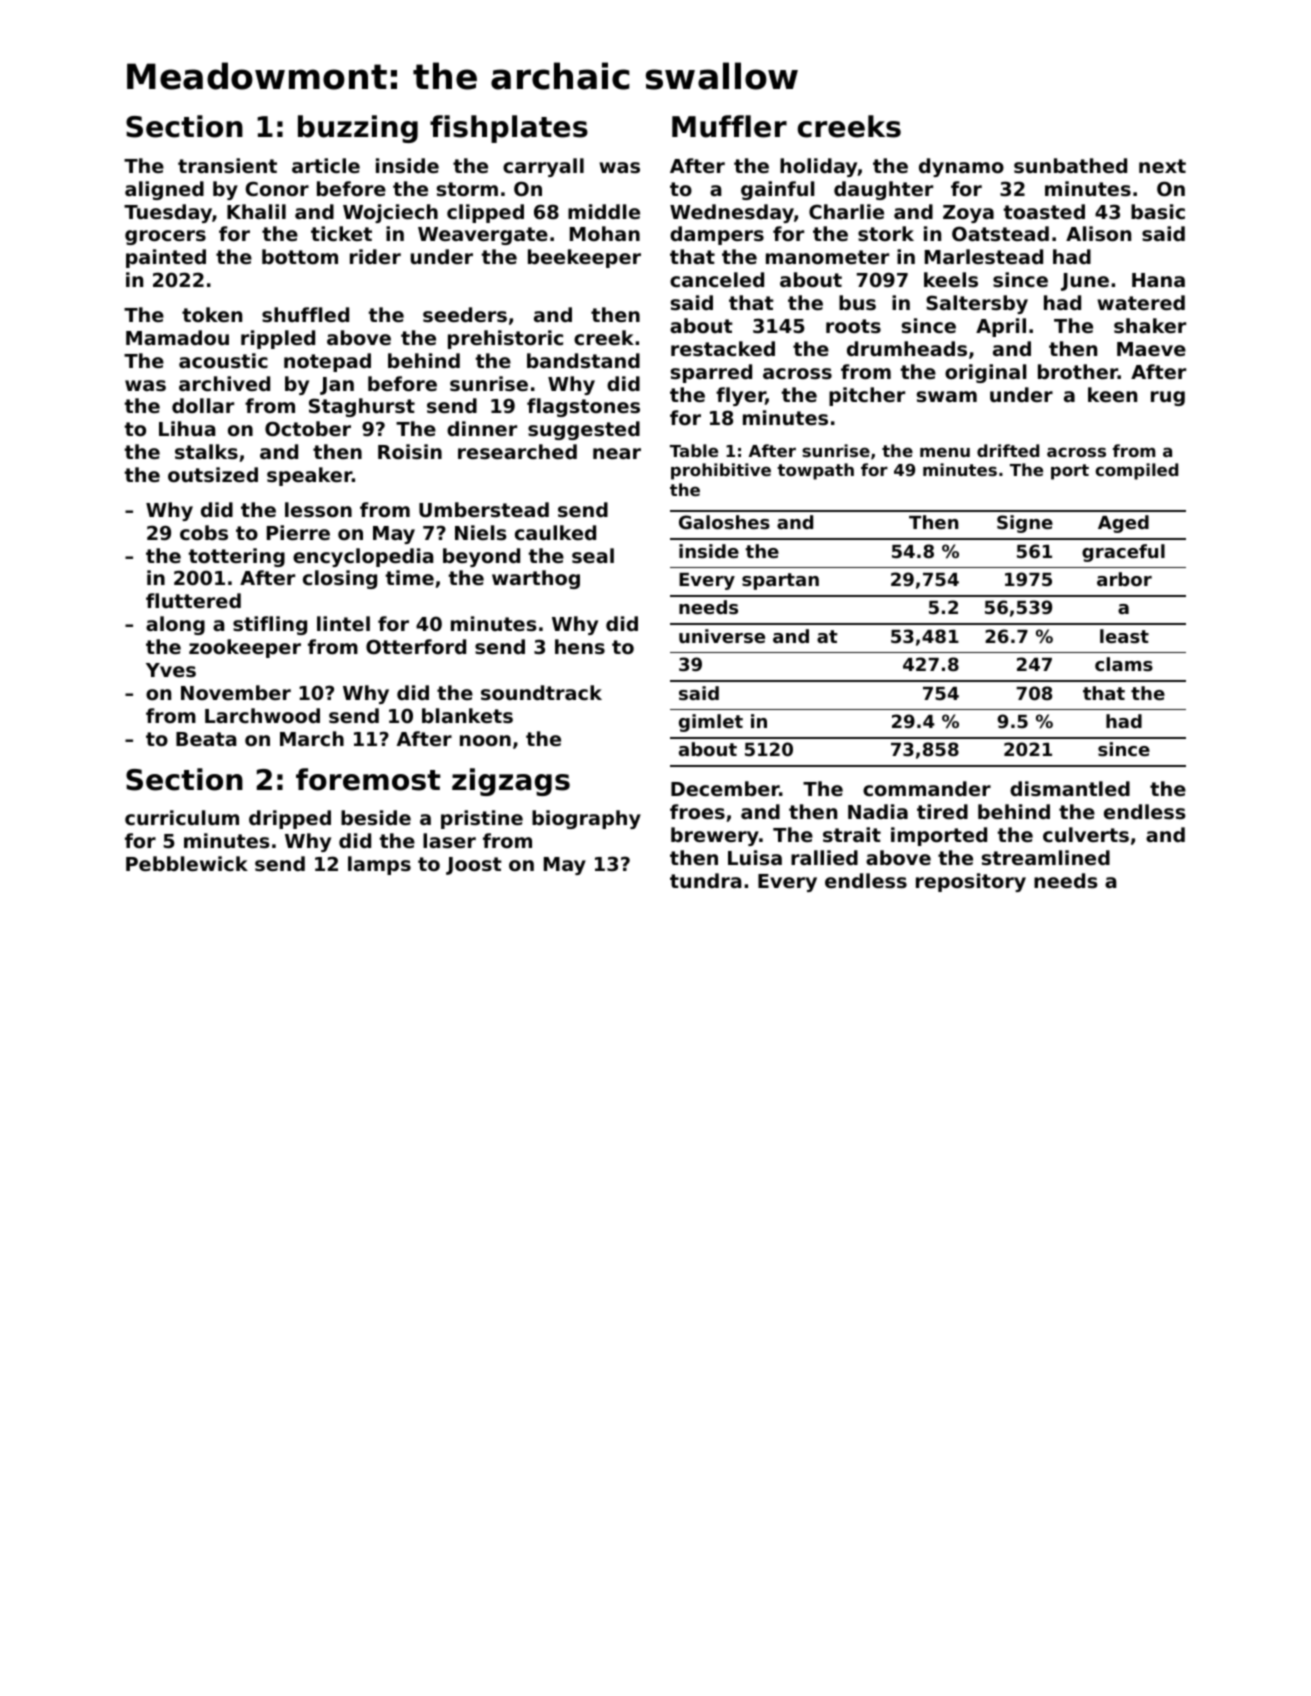  Describe the element at coordinates (1158, 212) in the image. I see `basic` at that location.
